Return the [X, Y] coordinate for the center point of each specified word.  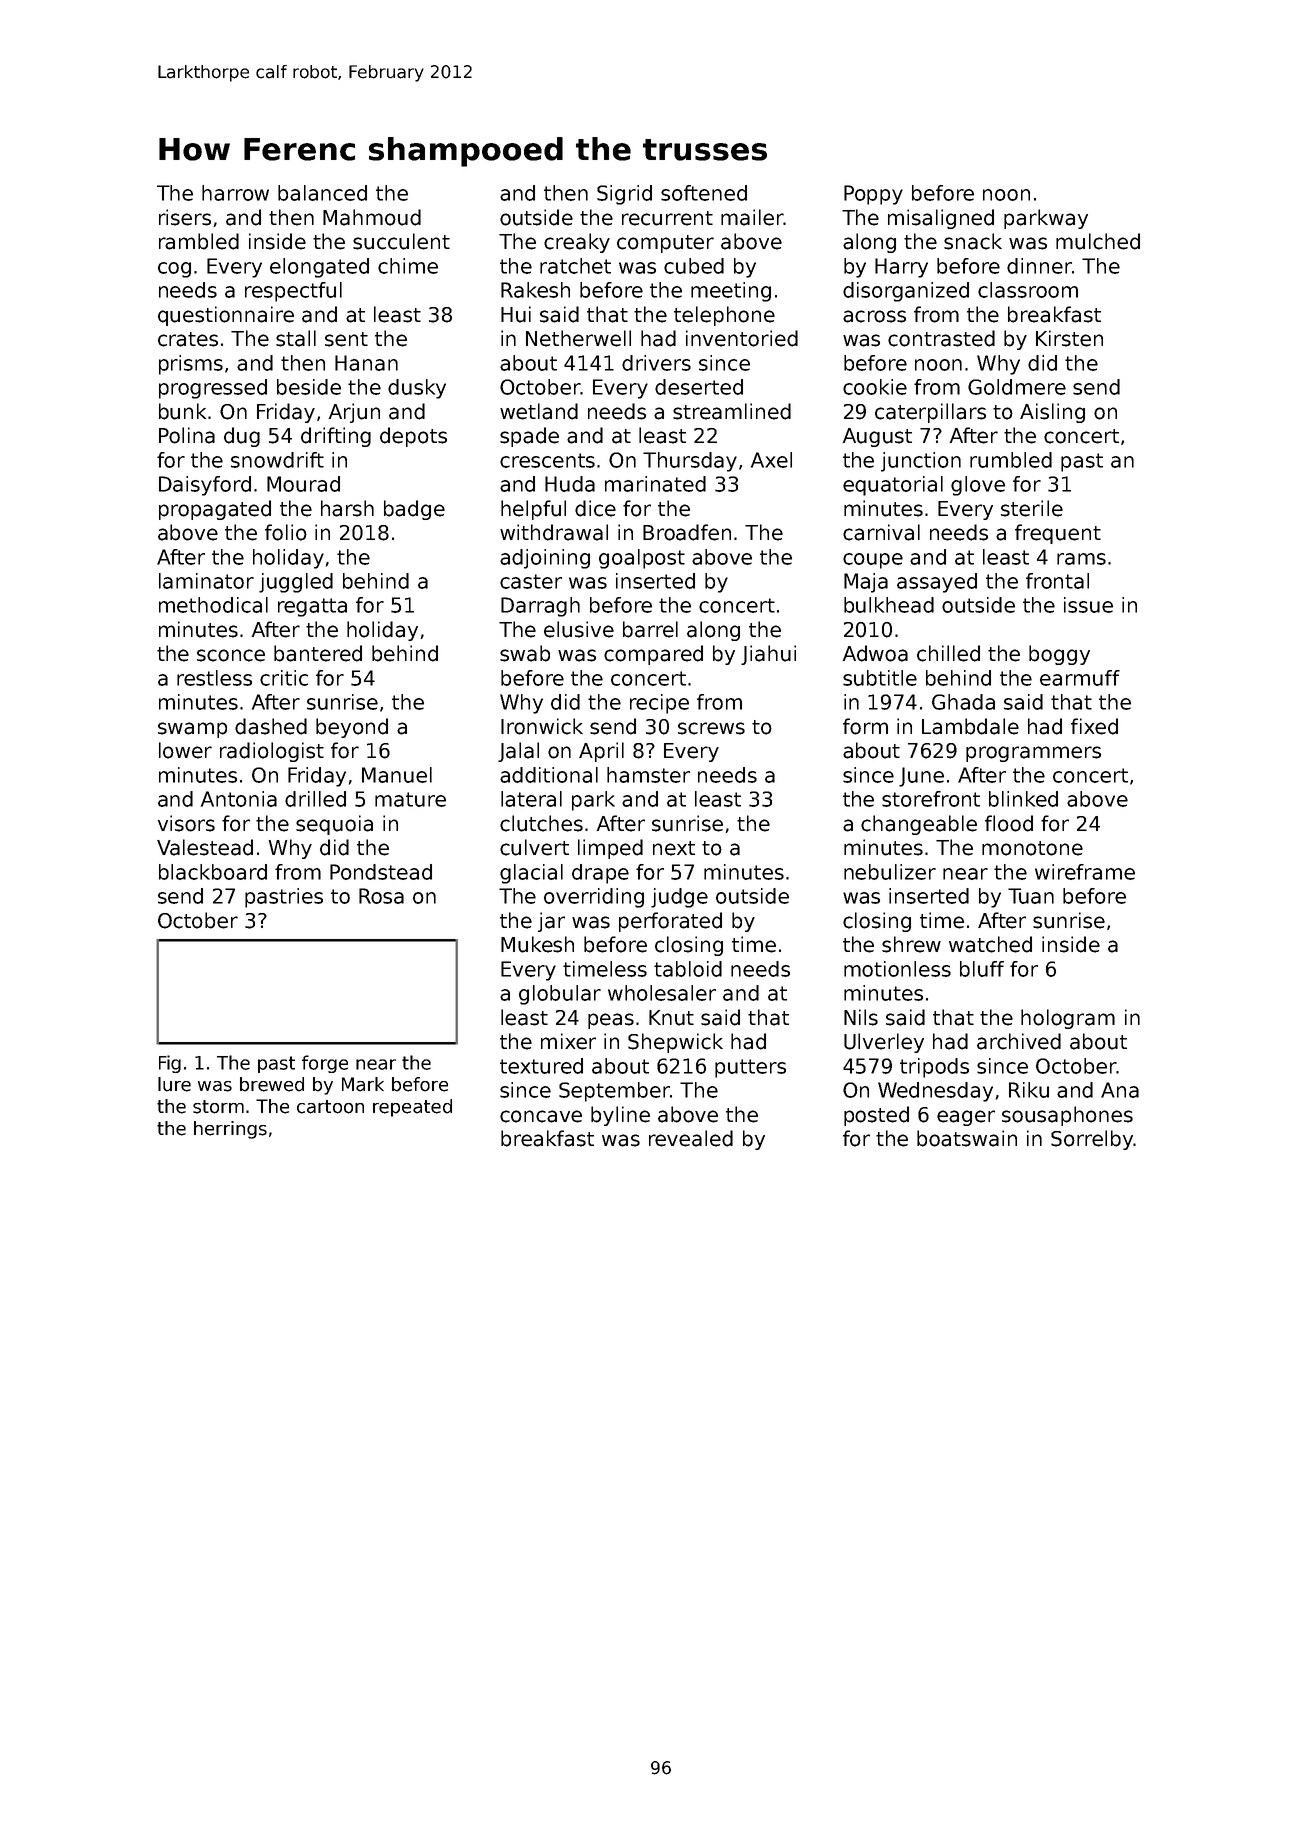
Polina [187, 435]
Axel [771, 460]
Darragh [540, 607]
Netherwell [578, 338]
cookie [875, 387]
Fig [170, 1064]
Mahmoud [372, 217]
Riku [1029, 1090]
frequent [1058, 534]
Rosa [381, 896]
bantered [318, 653]
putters [750, 1068]
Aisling [1052, 413]
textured [541, 1066]
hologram [1068, 1019]
